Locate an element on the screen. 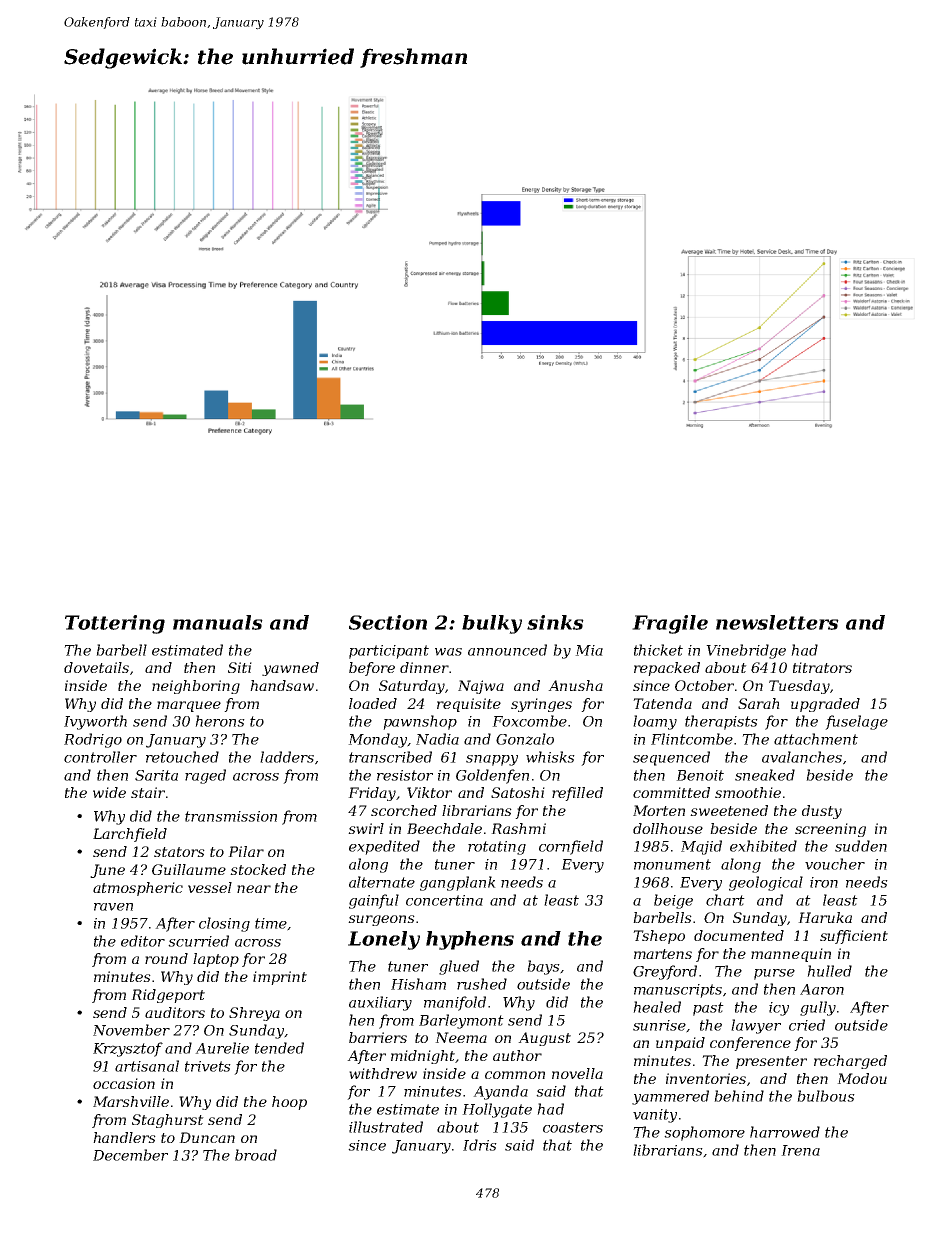  midnight is located at coordinates (423, 1057).
